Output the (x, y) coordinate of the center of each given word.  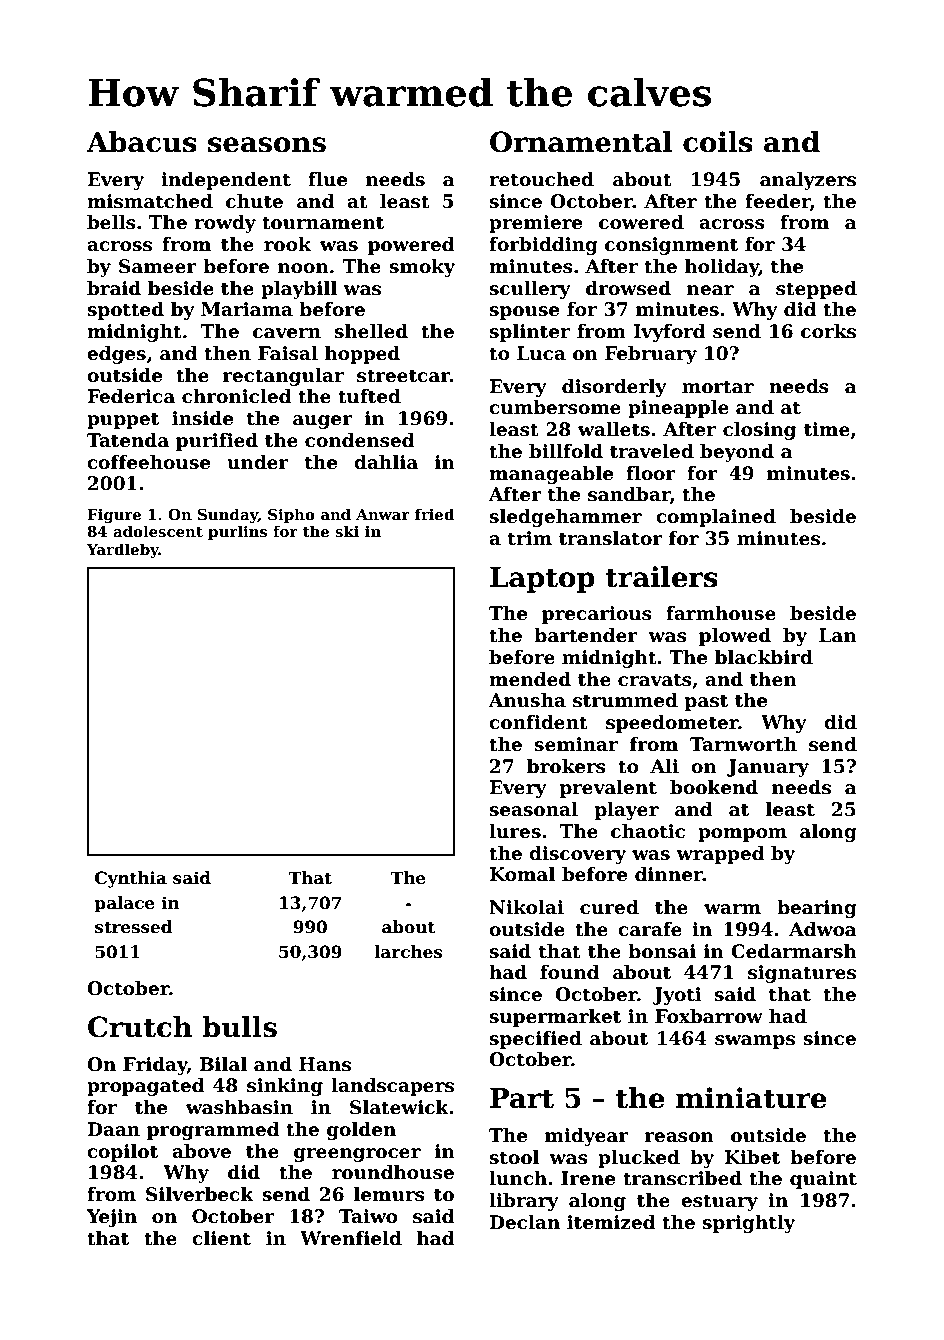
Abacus (141, 142)
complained (716, 518)
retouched (541, 179)
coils (718, 142)
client (221, 1238)
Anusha (527, 700)
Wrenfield (351, 1238)
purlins (237, 532)
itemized (611, 1222)
